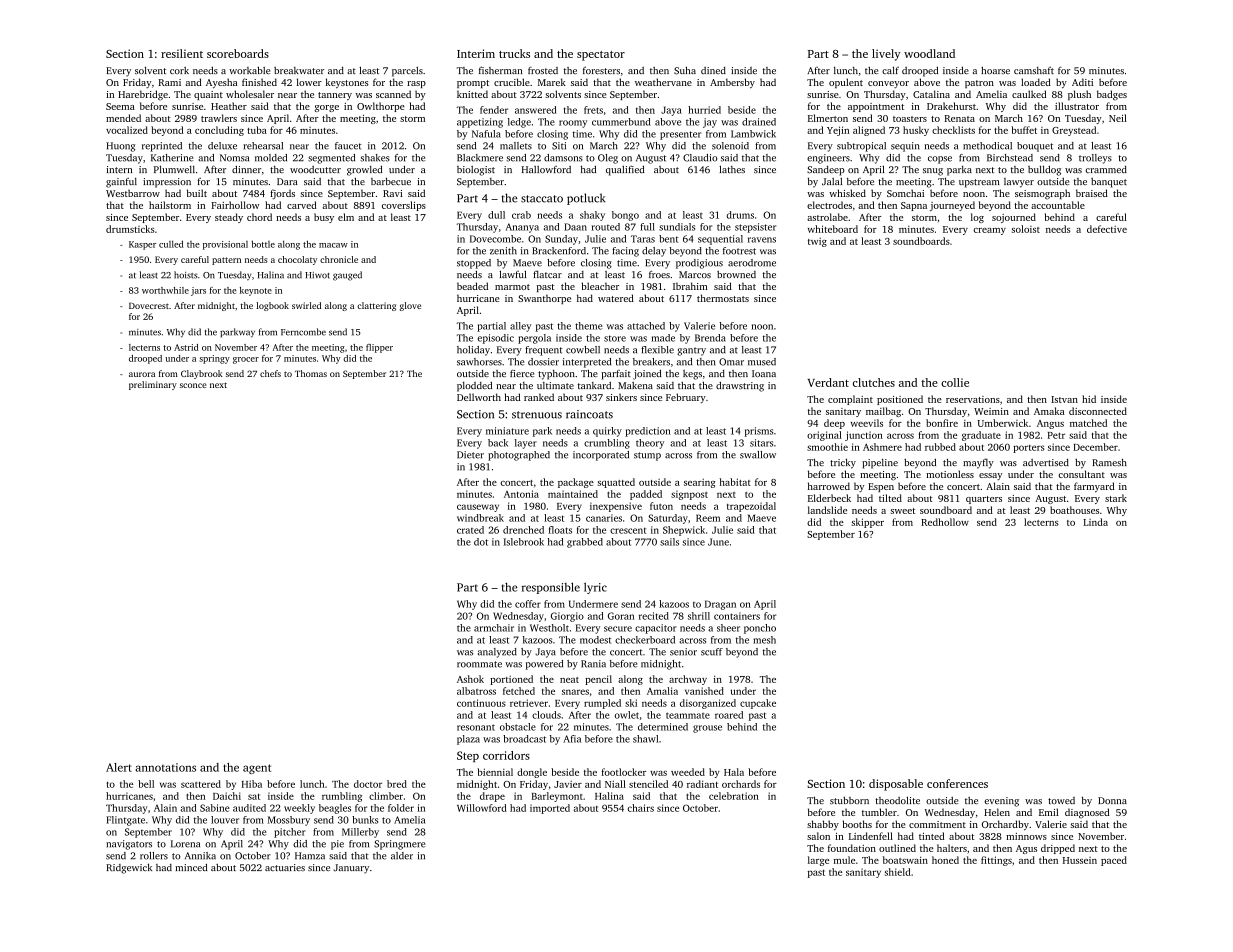 This image has width=1233, height=952. I want to click on padded, so click(646, 495).
